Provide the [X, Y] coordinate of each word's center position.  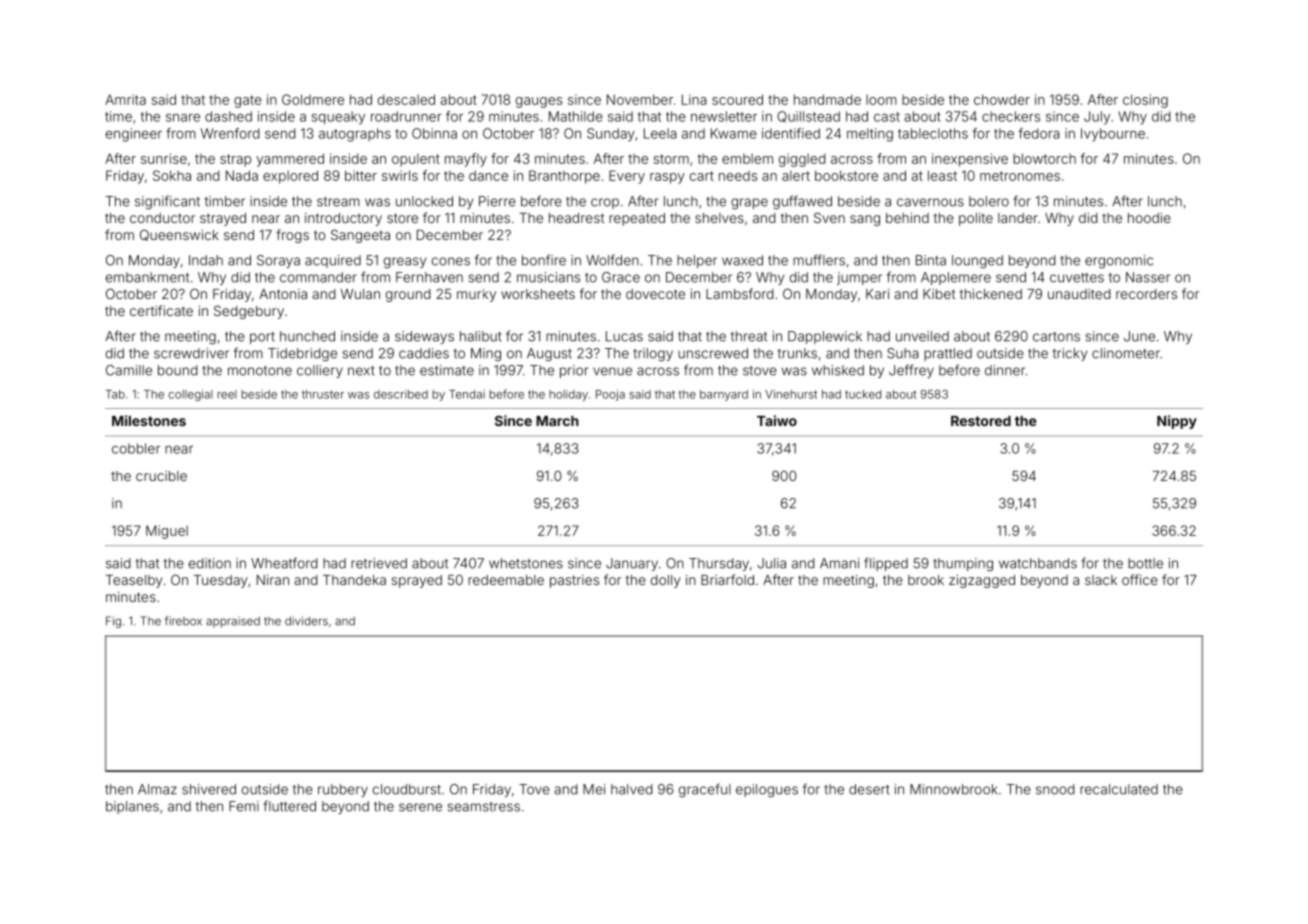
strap [235, 160]
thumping [963, 564]
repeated [637, 219]
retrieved [379, 563]
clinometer [1126, 353]
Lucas [624, 336]
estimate [447, 370]
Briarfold [727, 579]
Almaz [157, 789]
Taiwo [777, 420]
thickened [991, 294]
